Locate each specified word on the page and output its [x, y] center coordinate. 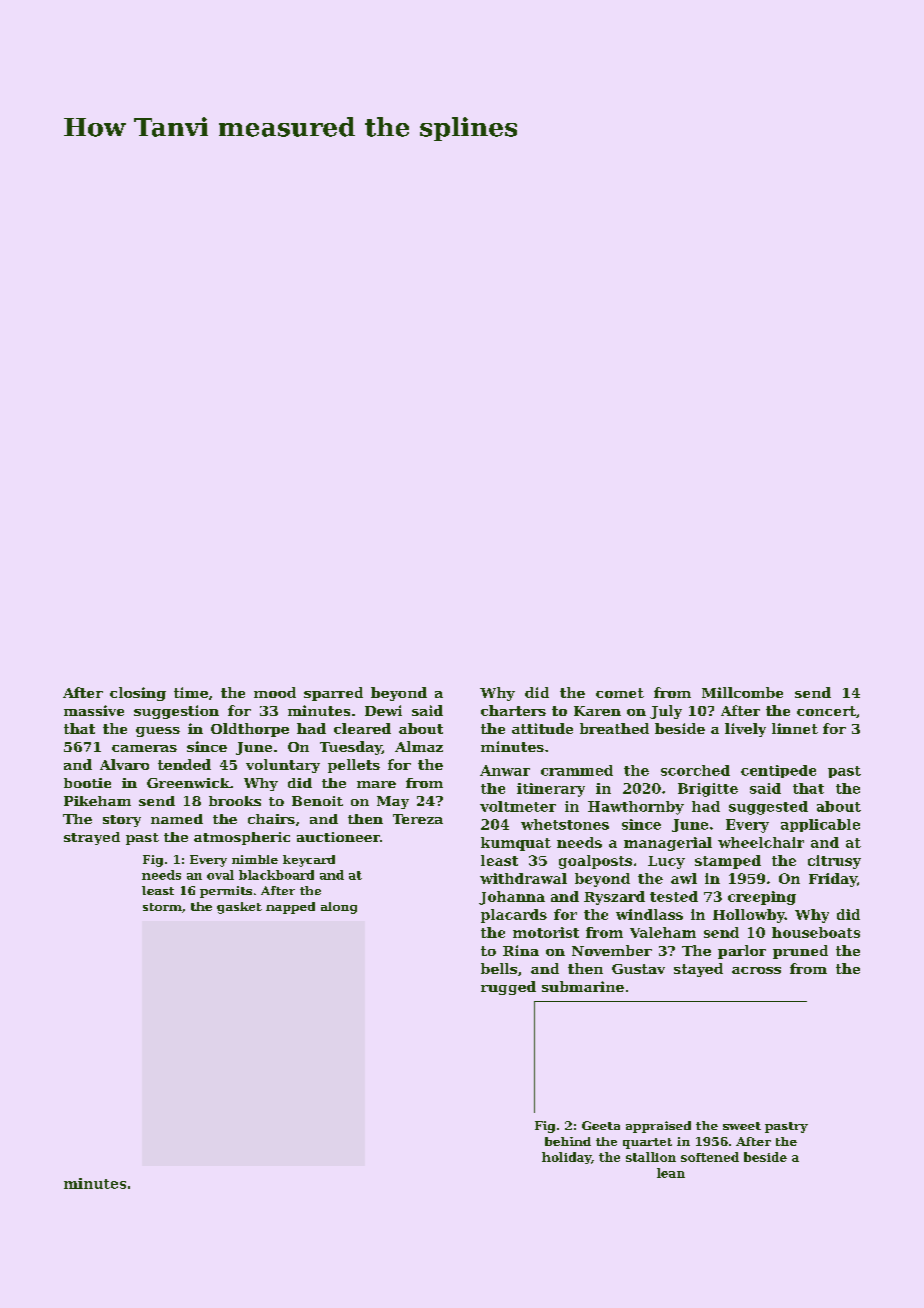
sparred [333, 694]
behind [568, 1141]
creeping [762, 898]
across [756, 970]
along [339, 908]
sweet [742, 1126]
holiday [566, 1158]
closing [138, 694]
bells [499, 968]
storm [162, 907]
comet [620, 693]
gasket [239, 908]
